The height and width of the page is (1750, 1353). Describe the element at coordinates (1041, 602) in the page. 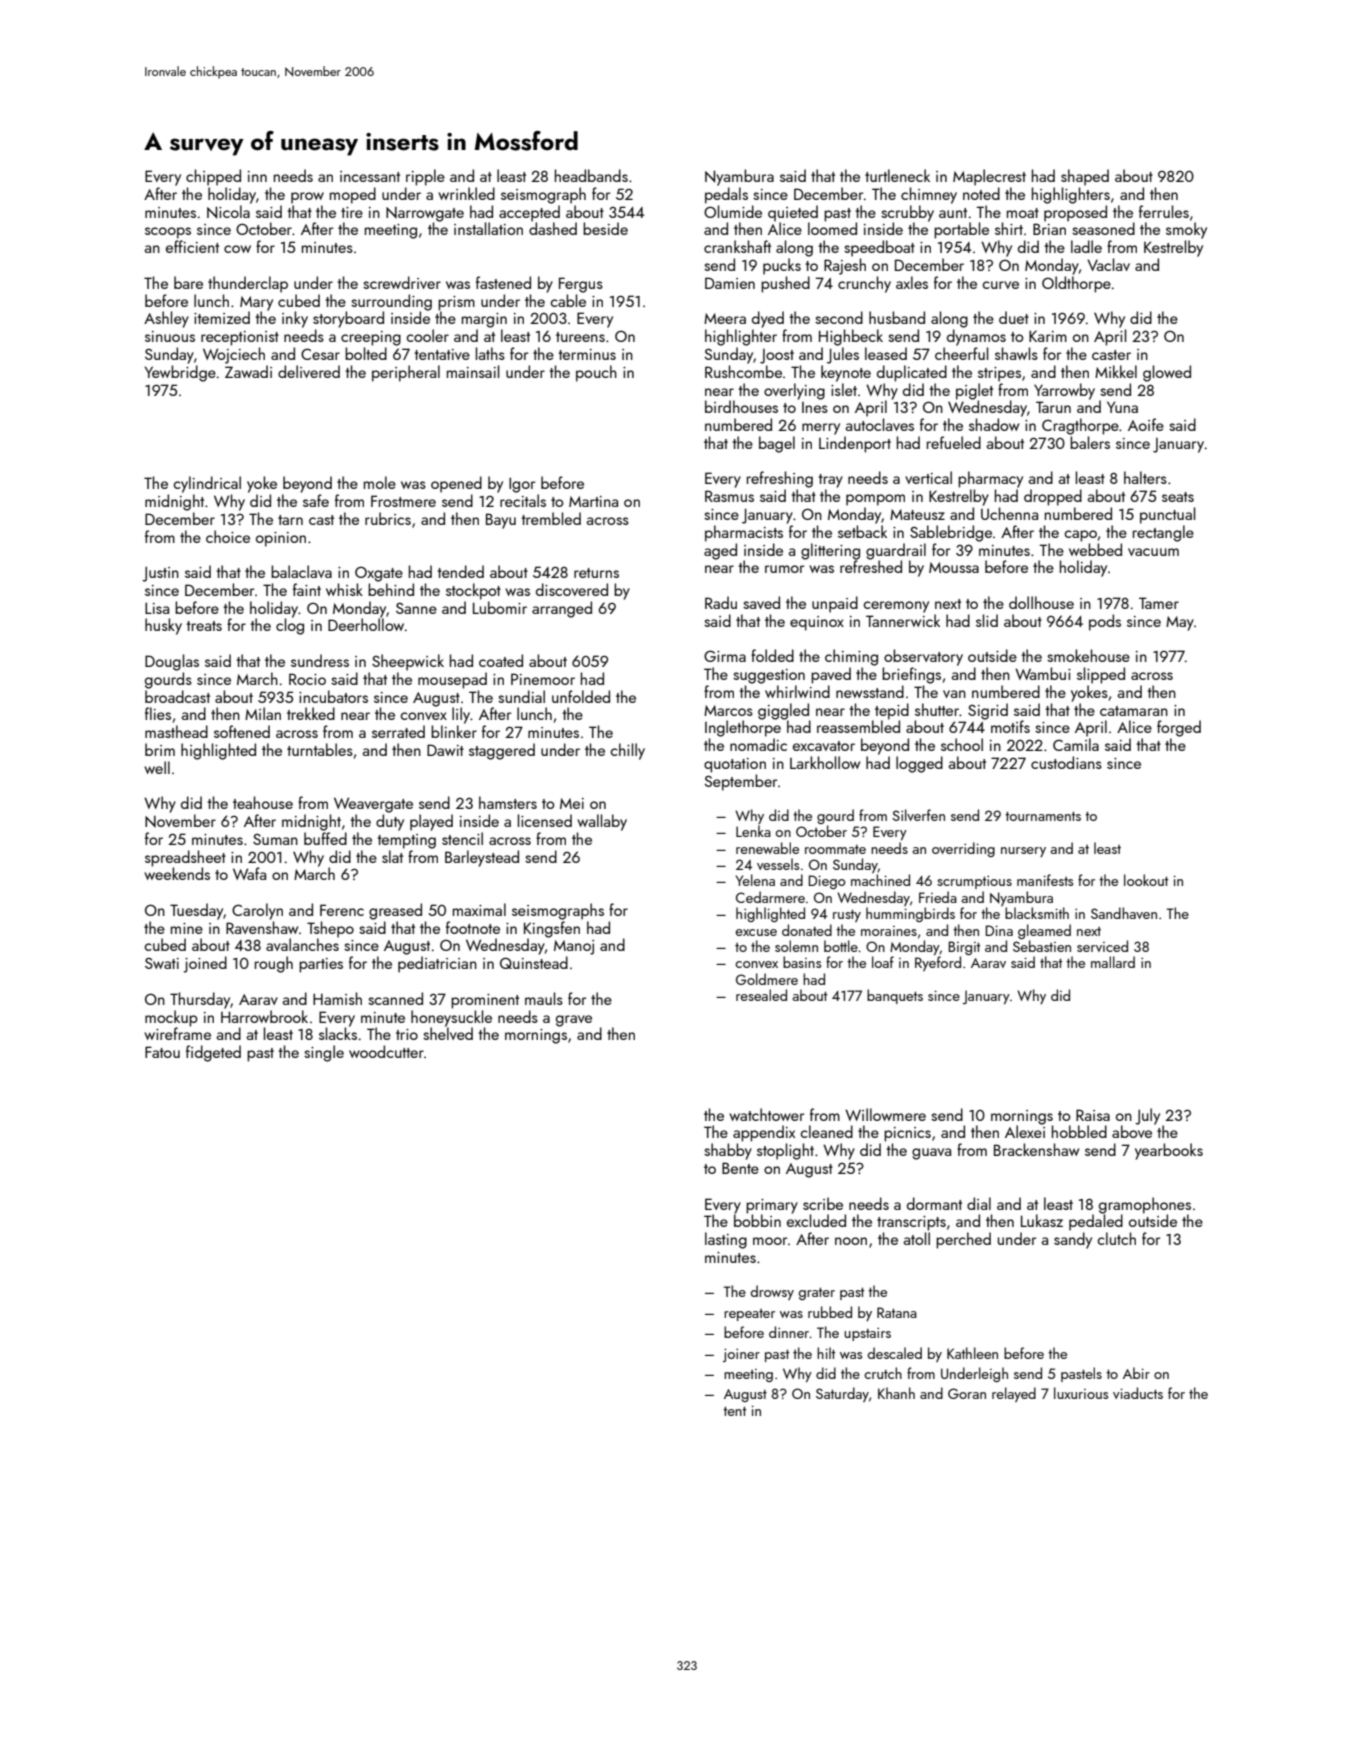

I see `dollhouse` at that location.
